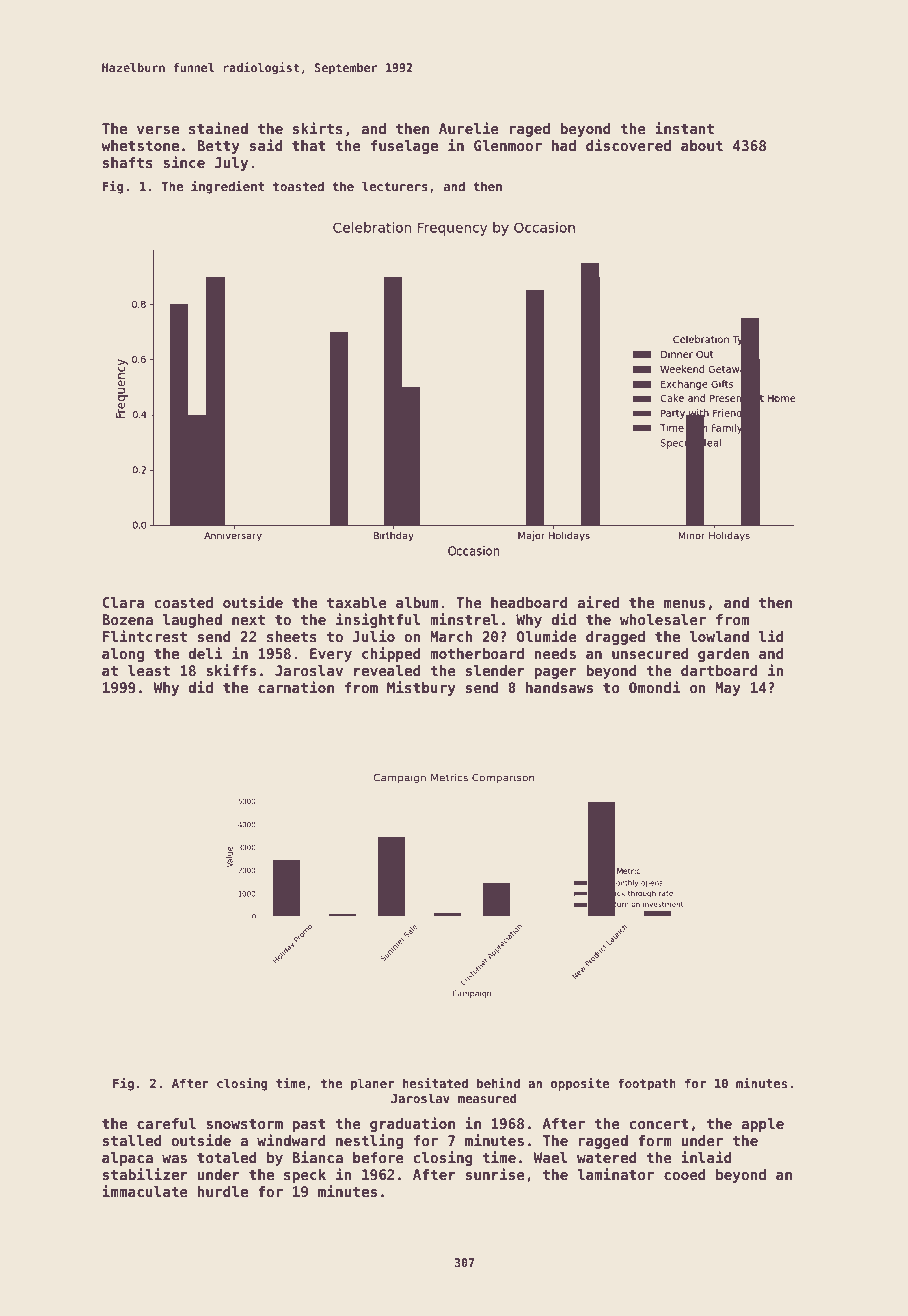 The image size is (908, 1316). Describe the element at coordinates (469, 128) in the screenshot. I see `Aurelie` at that location.
